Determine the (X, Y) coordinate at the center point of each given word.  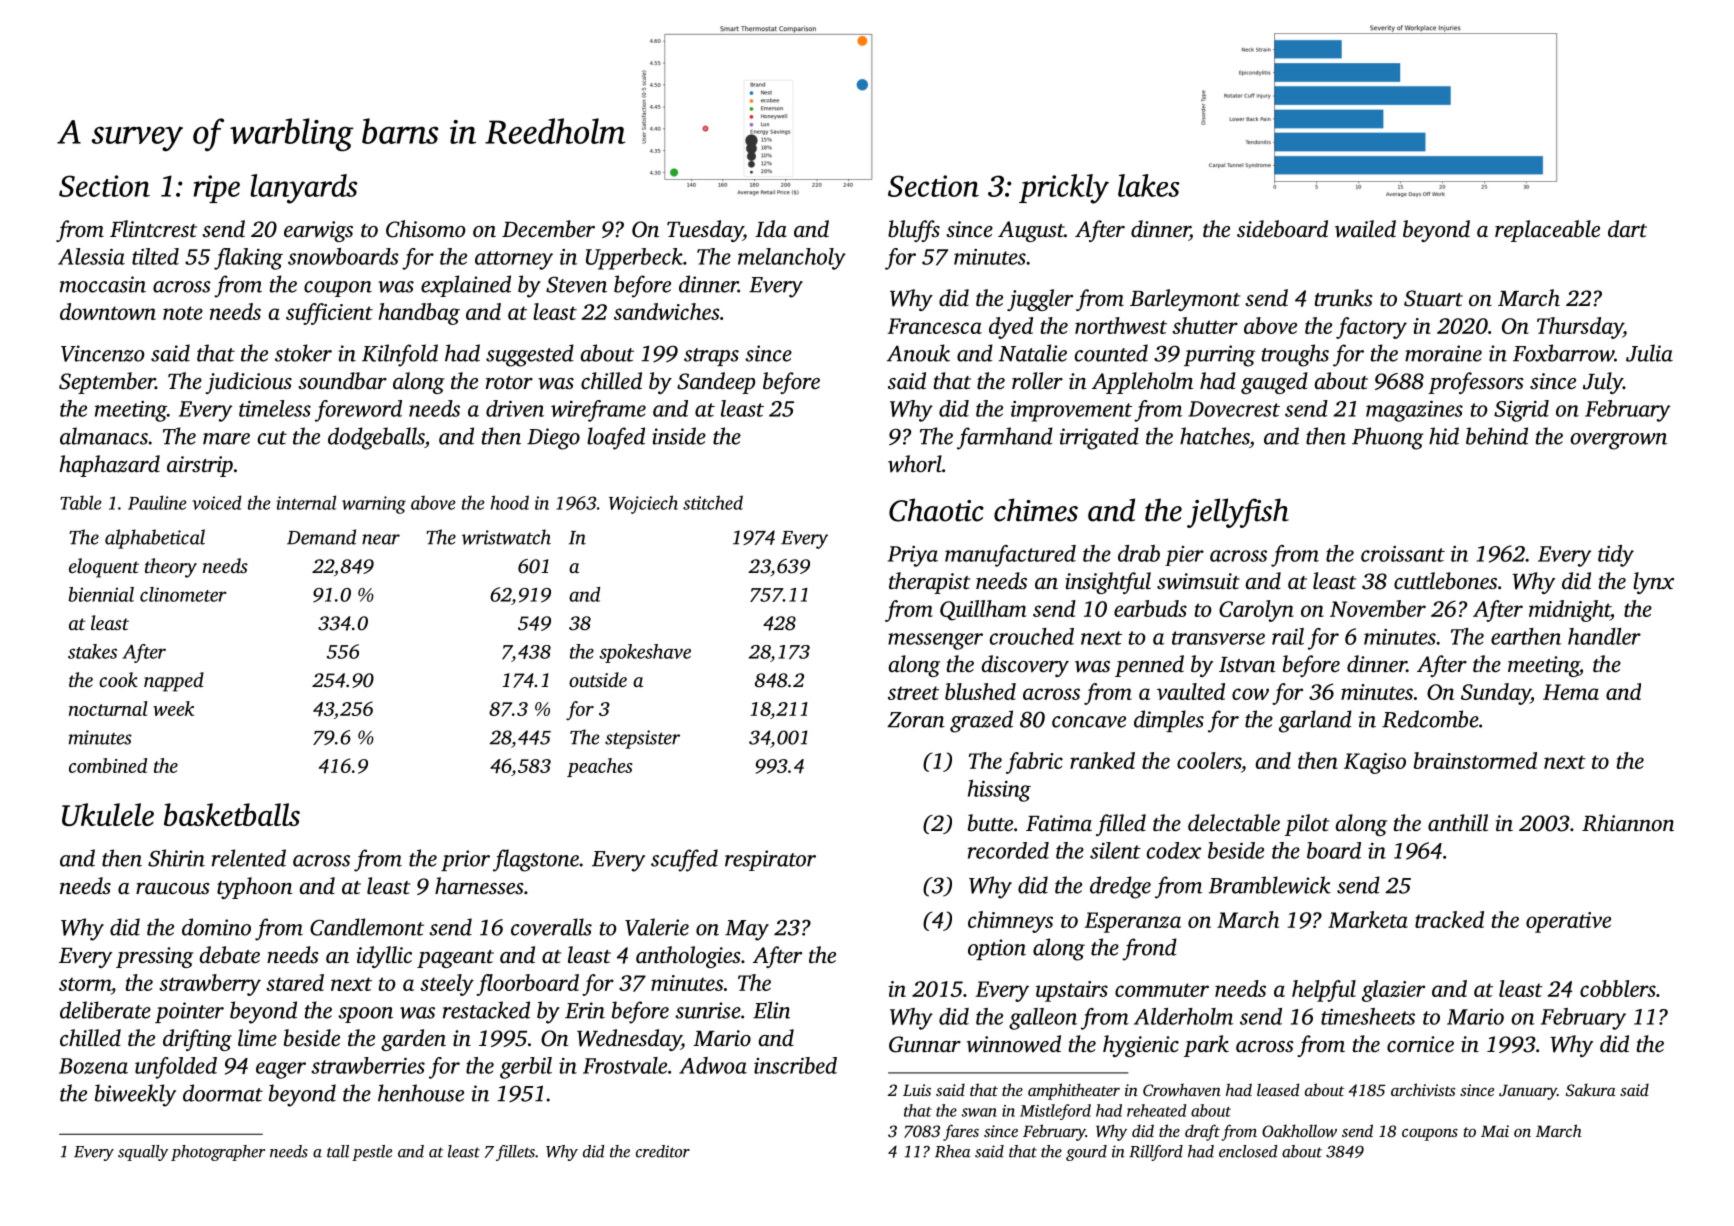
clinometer (183, 594)
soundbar (342, 381)
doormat (223, 1093)
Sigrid (1521, 411)
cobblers (1618, 988)
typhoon (255, 888)
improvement (1071, 411)
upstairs (1072, 991)
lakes (1149, 185)
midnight (1569, 611)
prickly (1064, 189)
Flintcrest (153, 229)
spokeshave (645, 653)
